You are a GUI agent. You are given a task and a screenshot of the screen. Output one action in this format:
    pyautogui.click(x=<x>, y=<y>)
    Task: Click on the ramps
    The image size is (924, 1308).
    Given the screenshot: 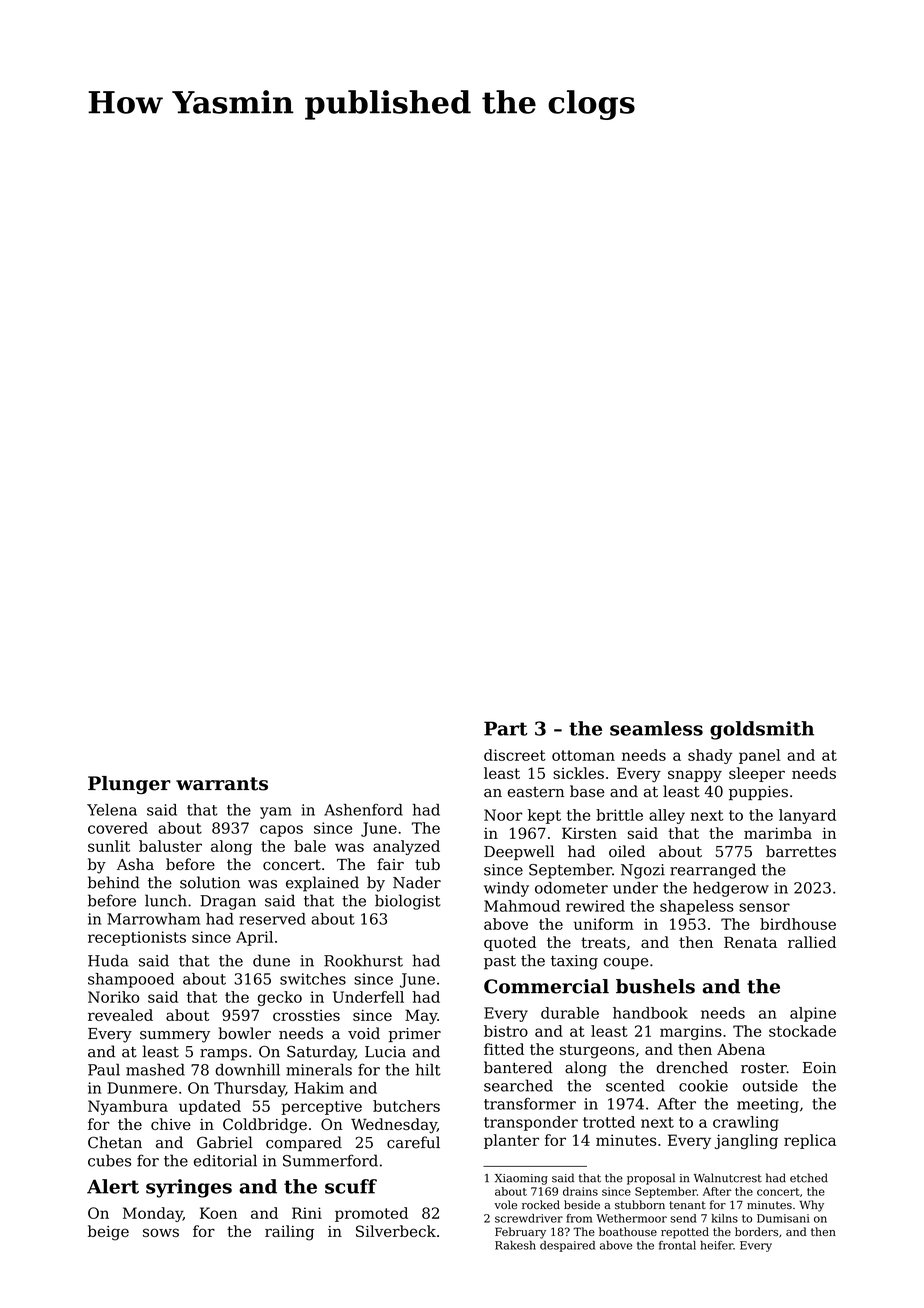 What is the action you would take?
    pyautogui.click(x=223, y=1055)
